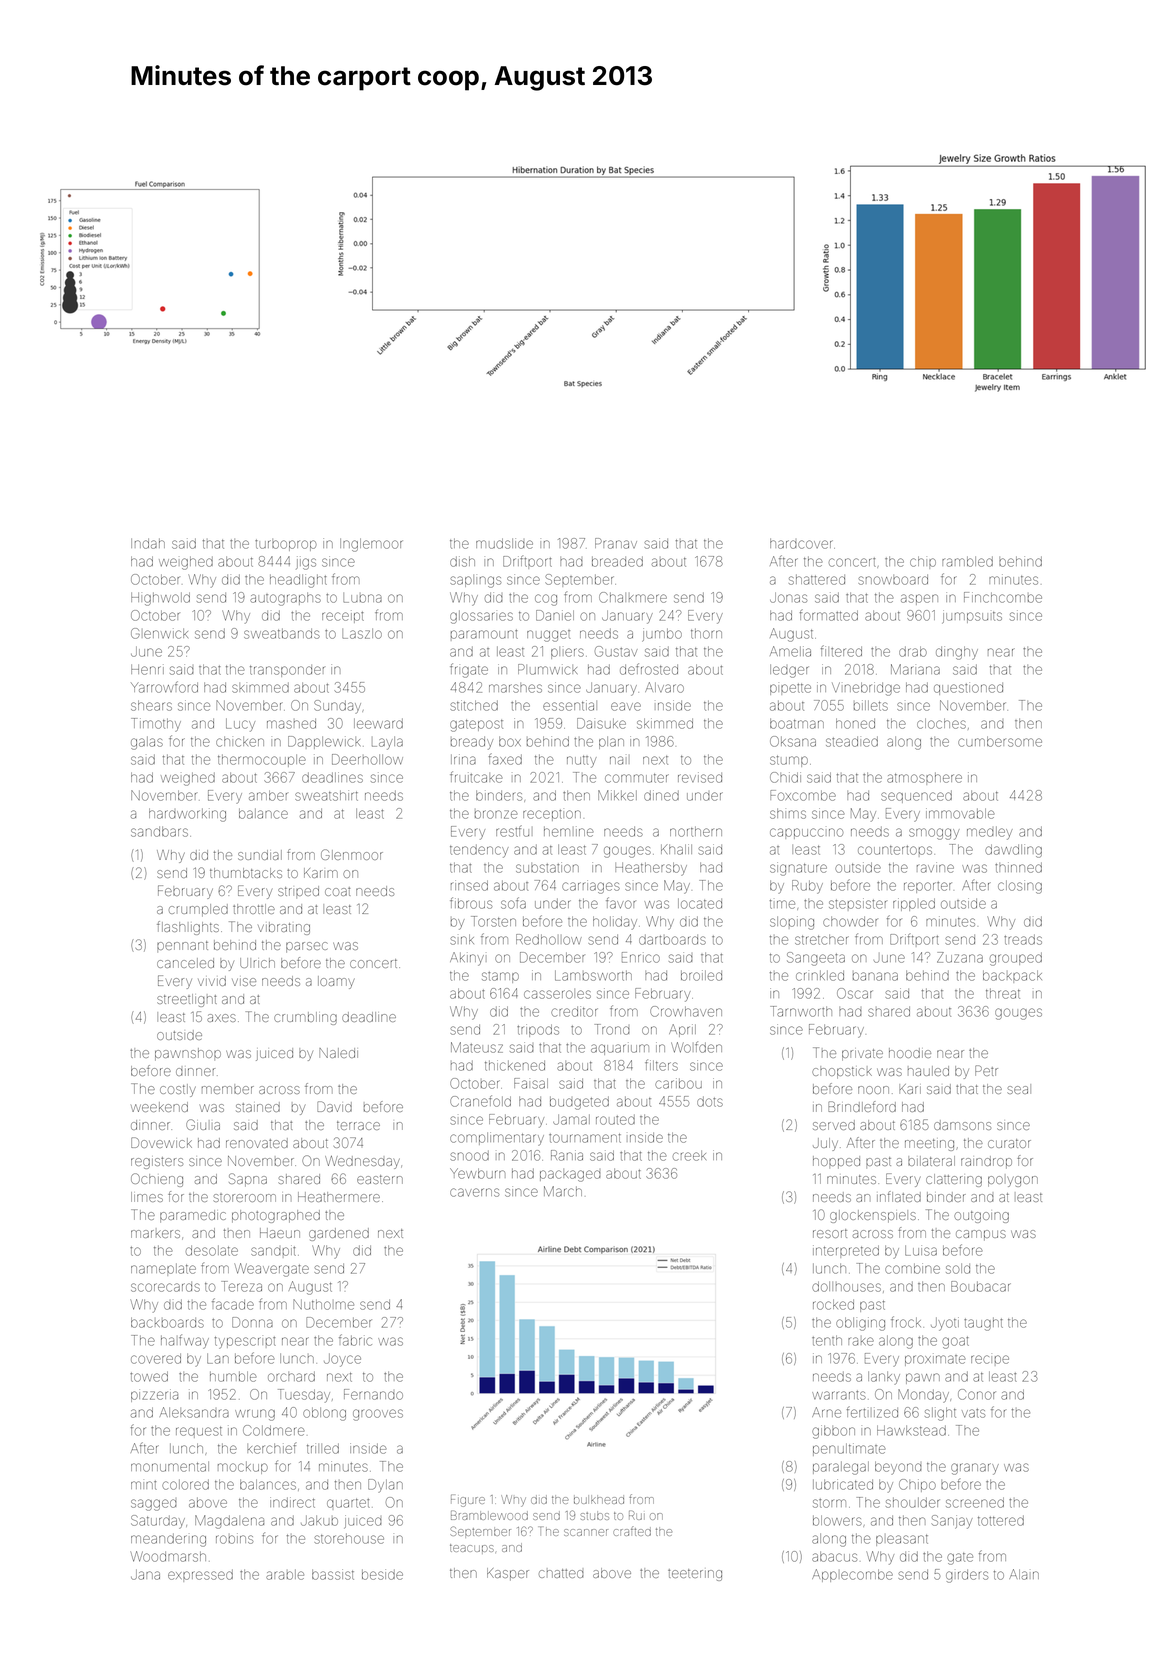 The width and height of the screenshot is (1173, 1658). I want to click on bulkhead, so click(599, 1499).
